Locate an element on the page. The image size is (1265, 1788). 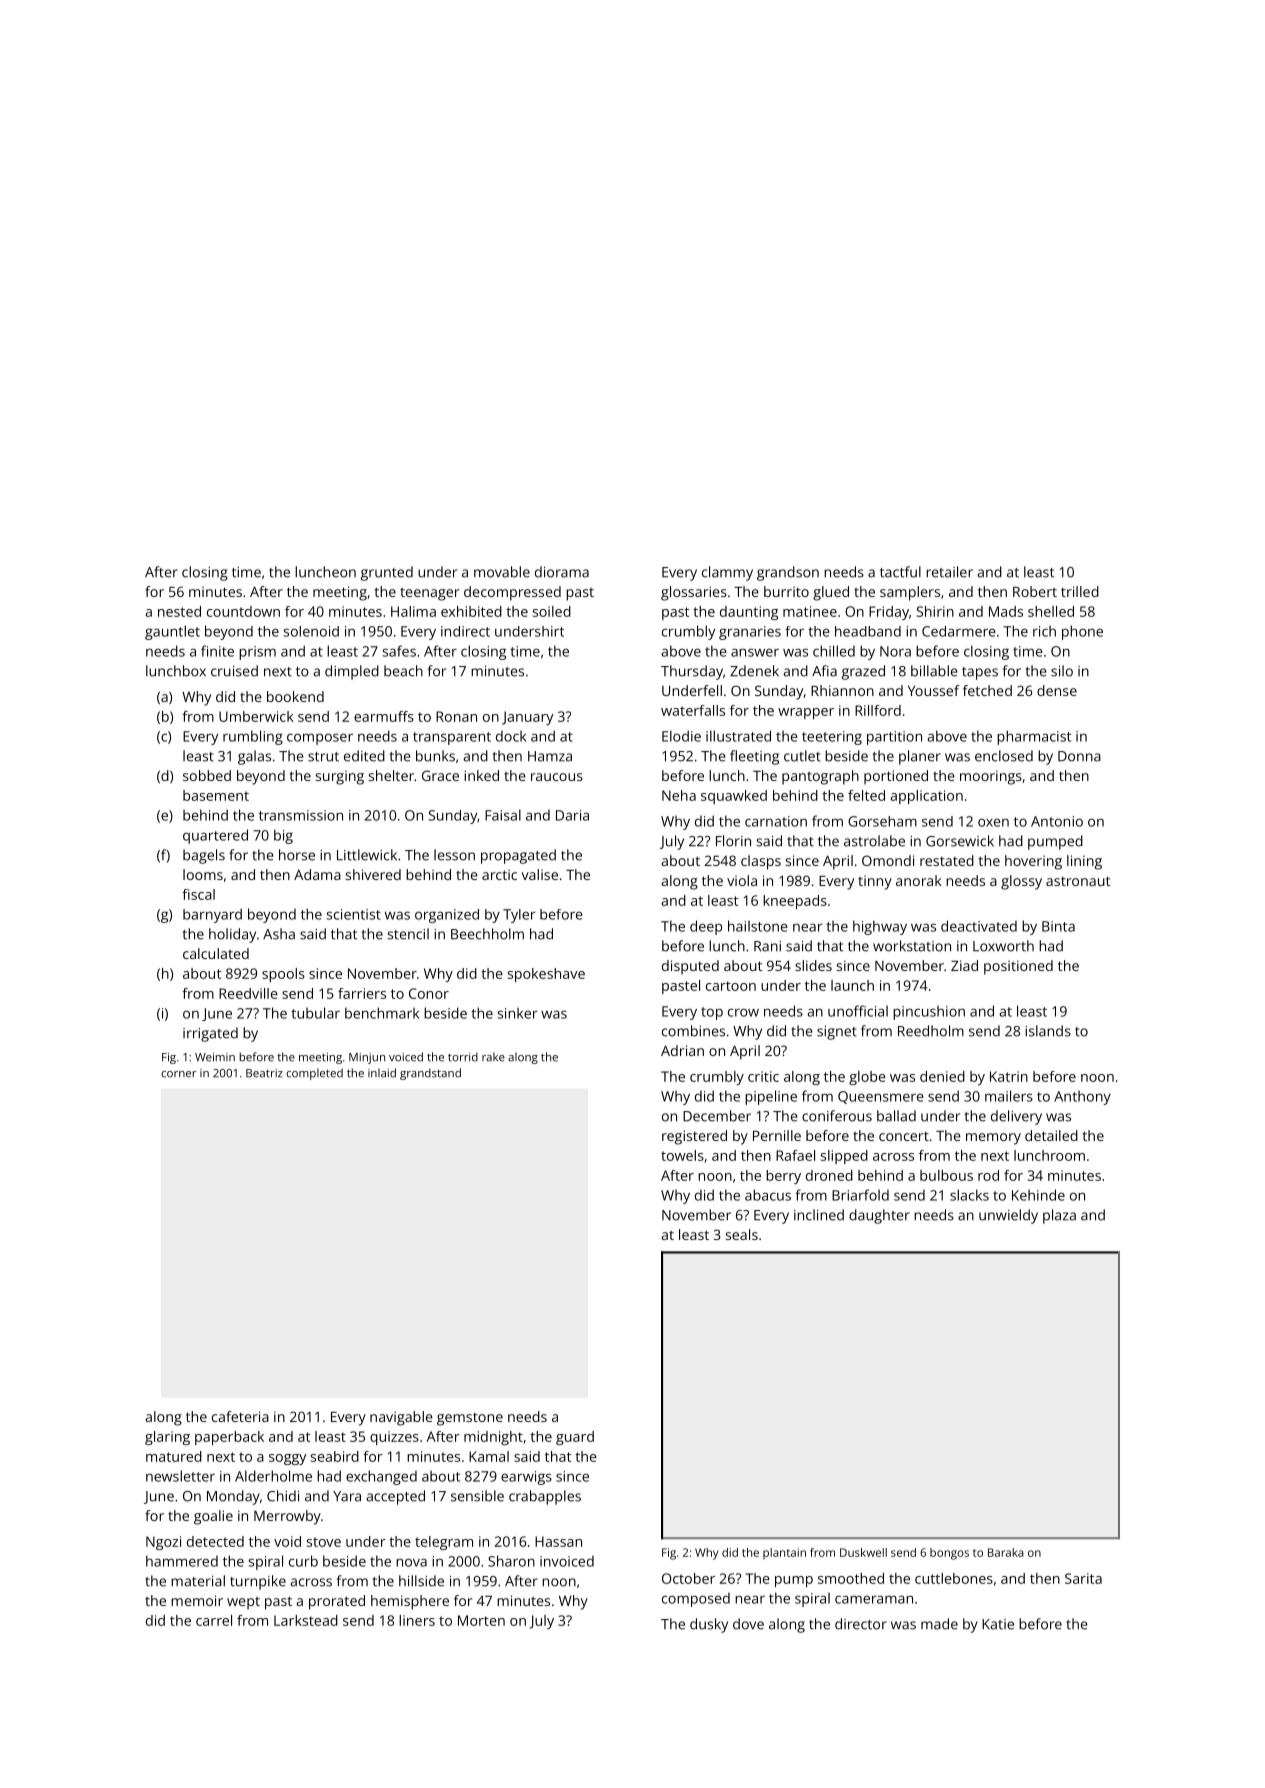
tubular is located at coordinates (315, 1013).
